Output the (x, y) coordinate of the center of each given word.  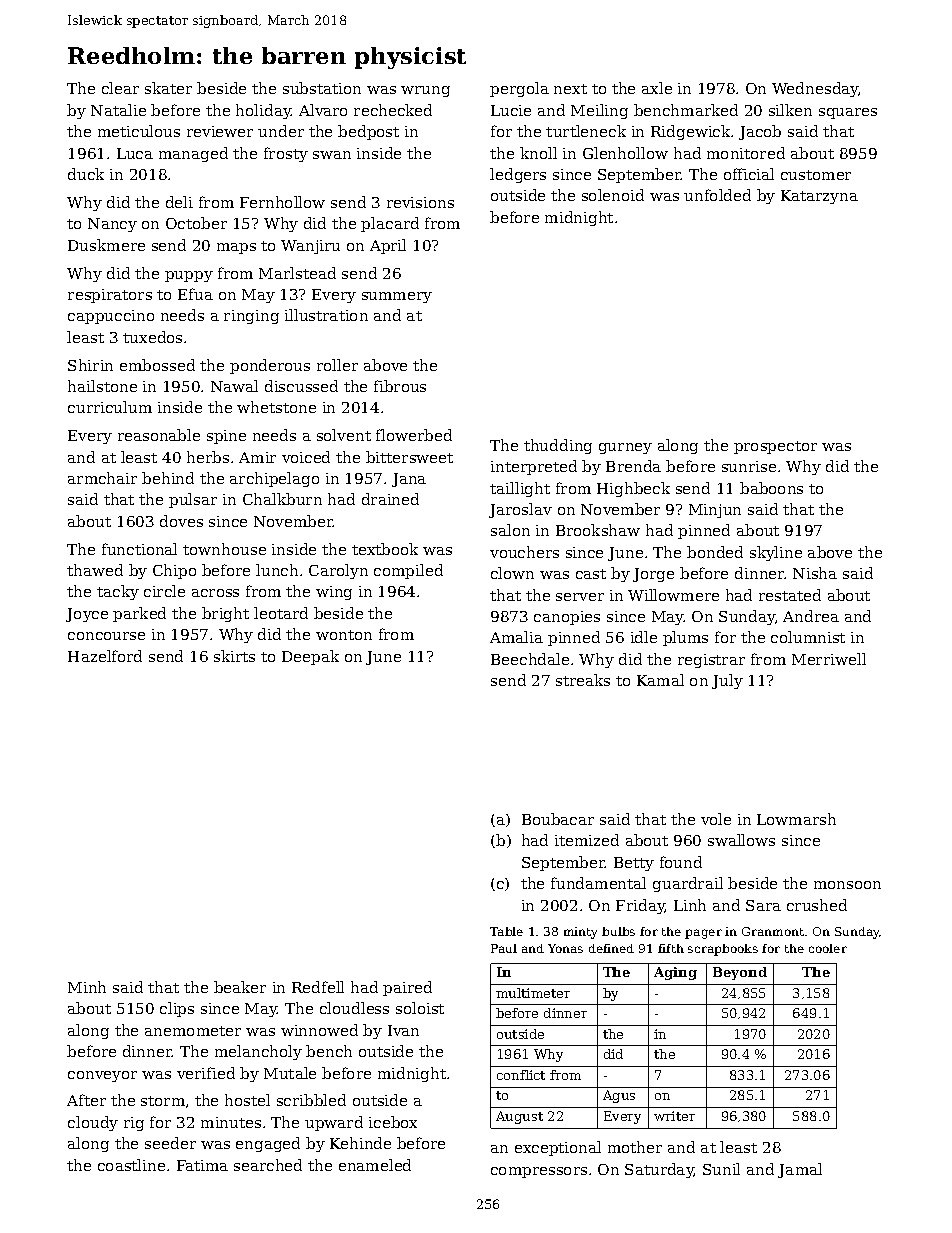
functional (139, 549)
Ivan (403, 1030)
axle (657, 88)
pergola (519, 89)
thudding (558, 446)
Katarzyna (819, 197)
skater (168, 88)
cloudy (93, 1123)
